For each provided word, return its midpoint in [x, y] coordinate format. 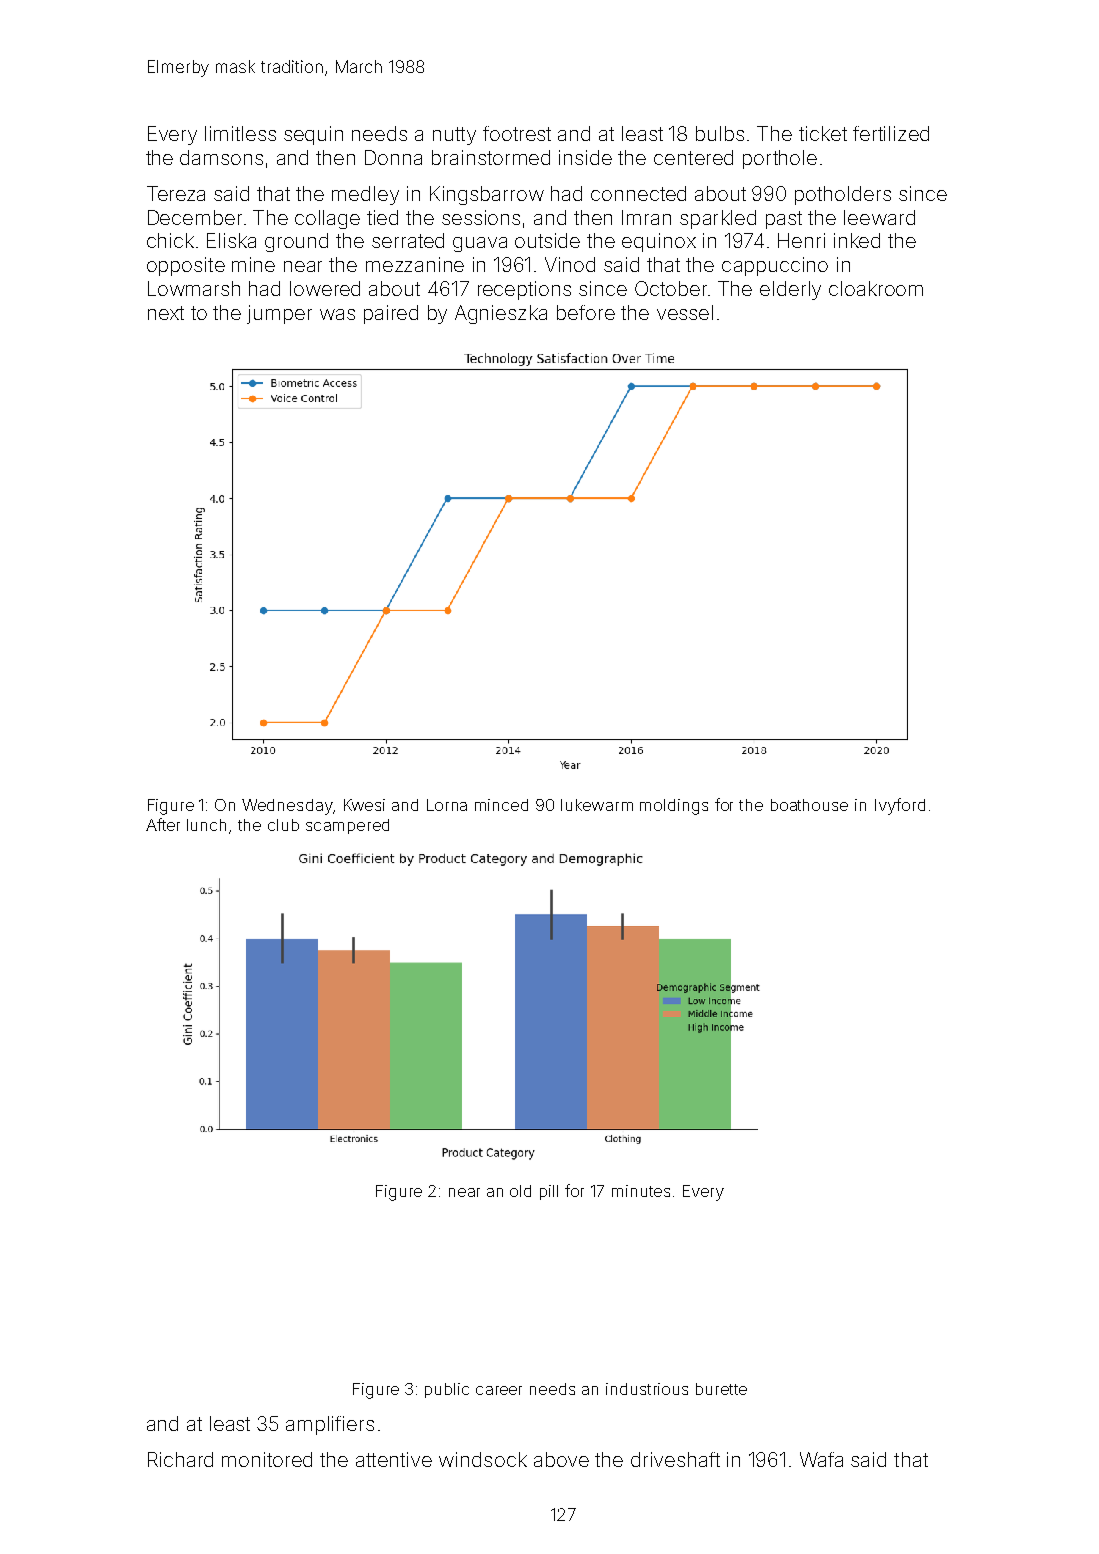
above [561, 1459]
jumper [279, 314]
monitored [267, 1459]
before [586, 312]
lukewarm [597, 805]
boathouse [809, 805]
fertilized [891, 133]
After [163, 824]
